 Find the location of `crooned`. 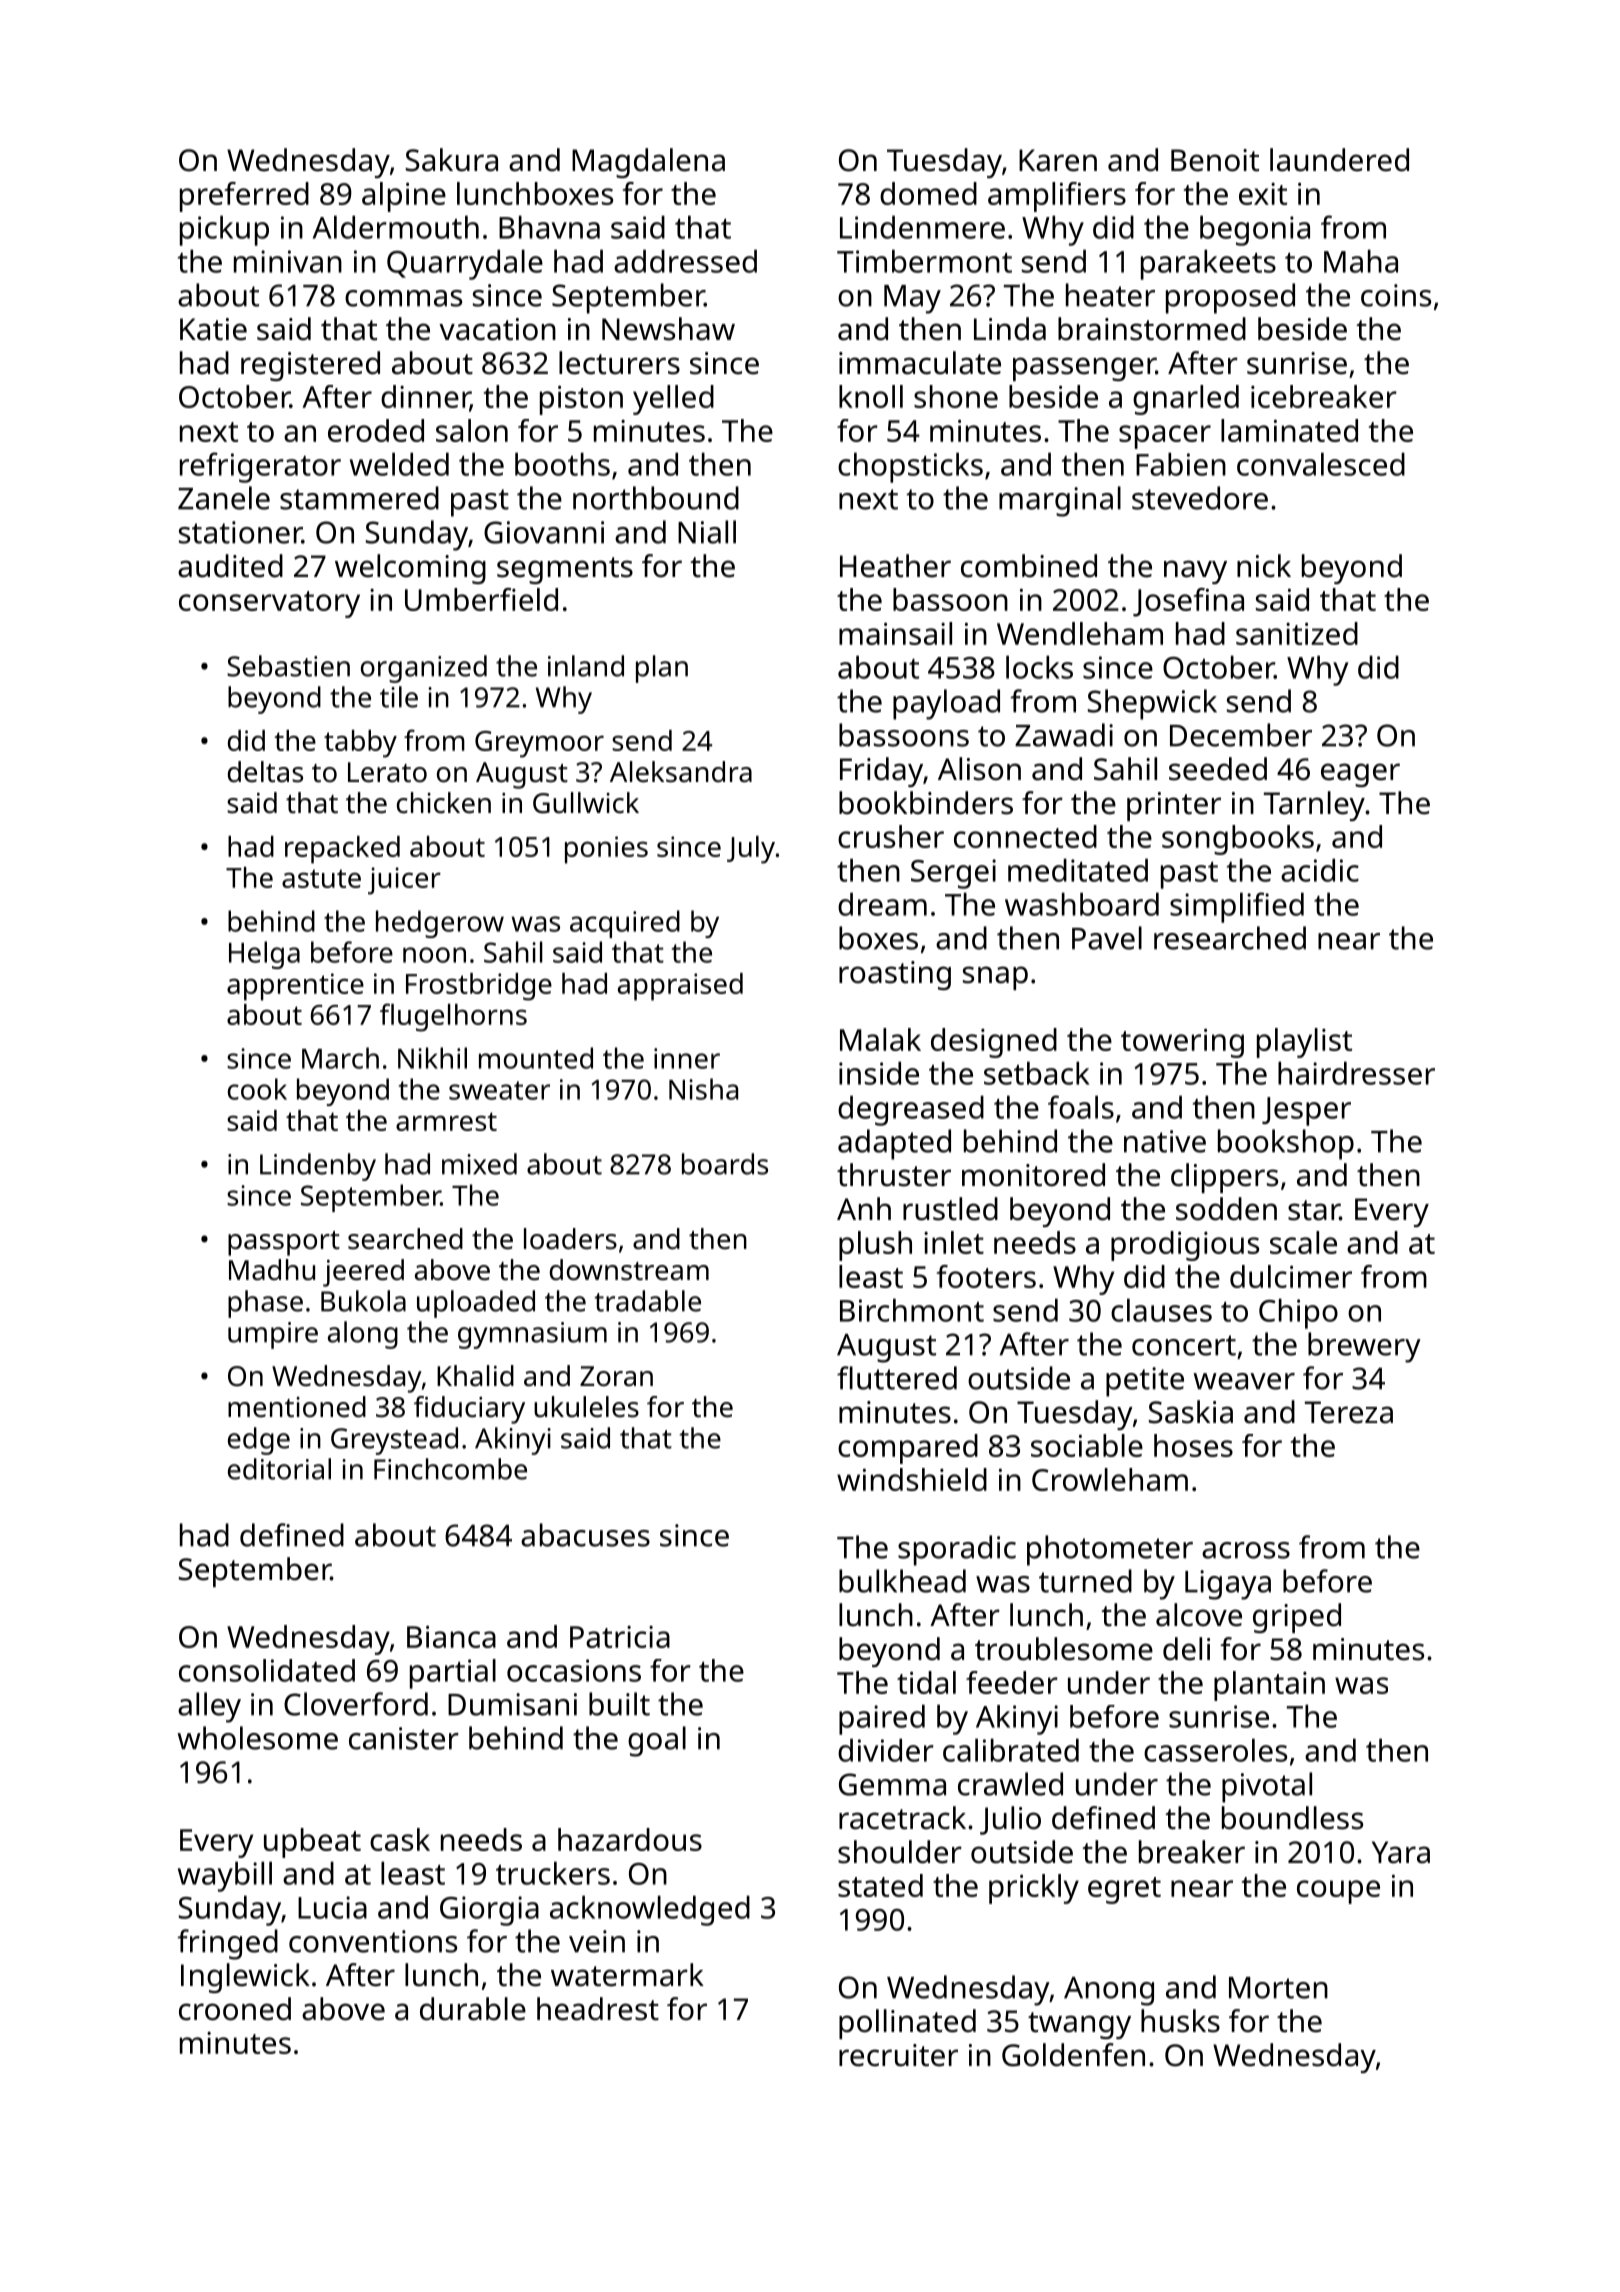

crooned is located at coordinates (235, 2009).
